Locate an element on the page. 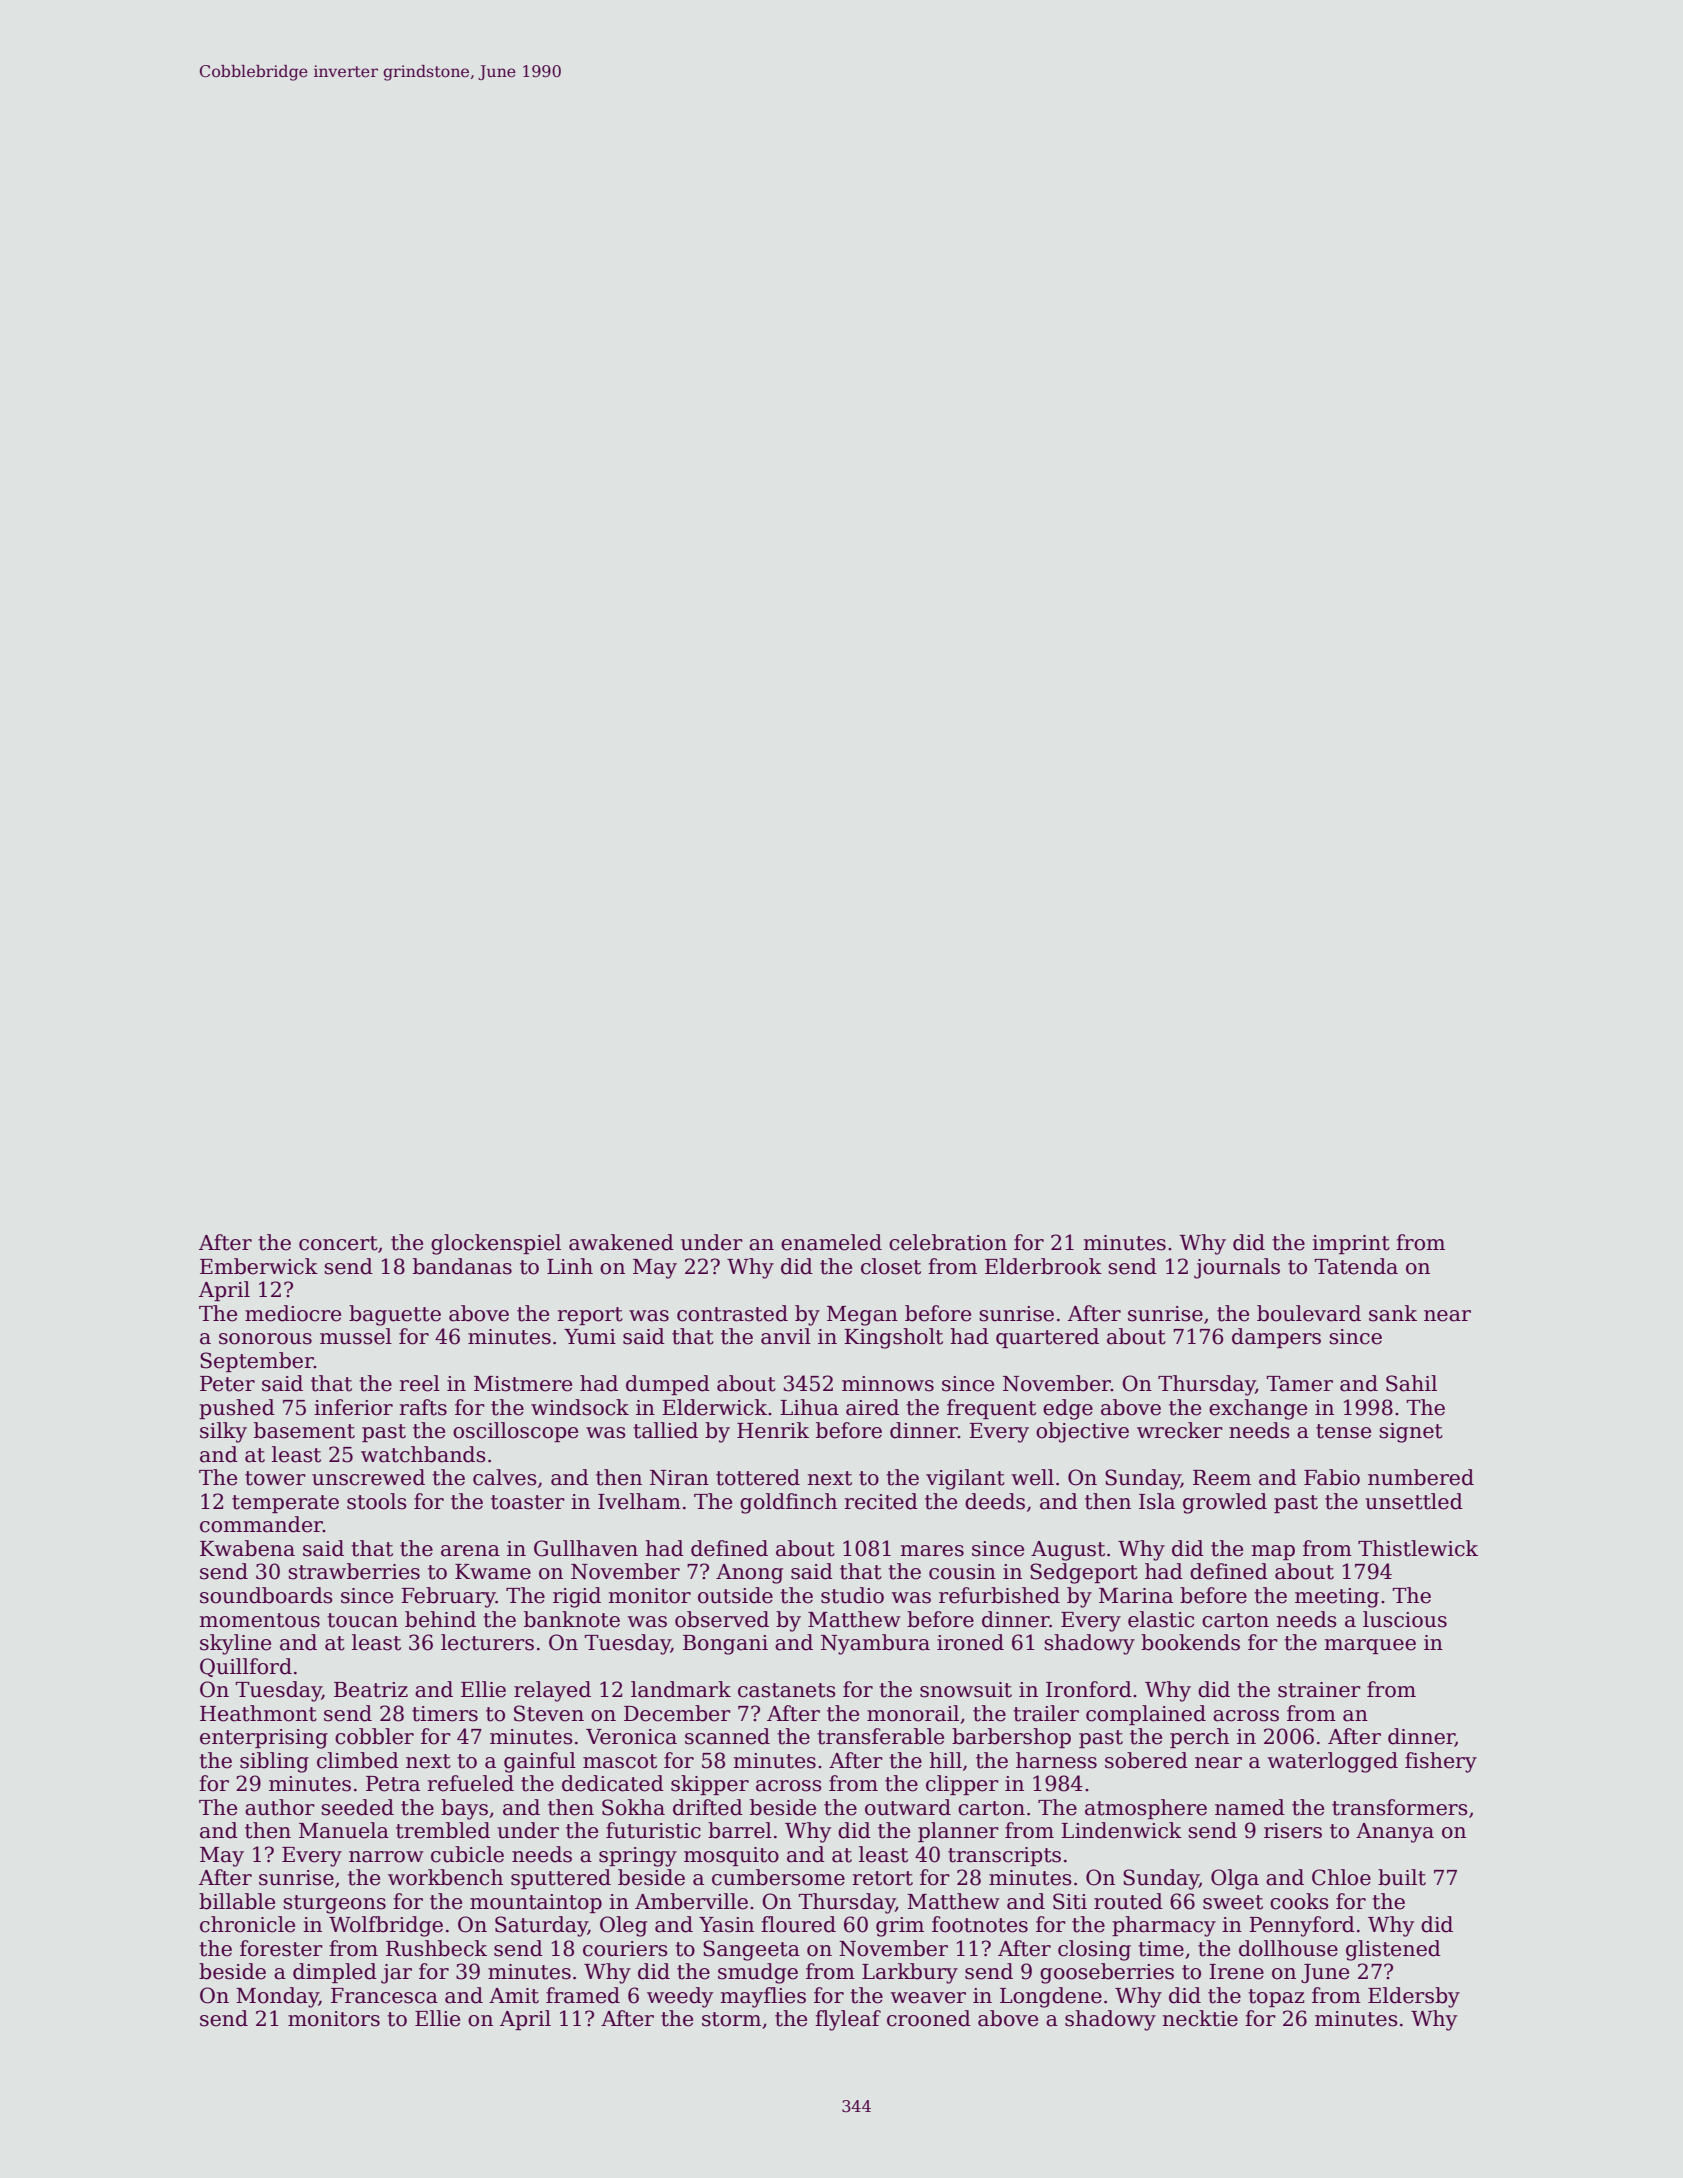 The height and width of the image is (2178, 1683). billable is located at coordinates (237, 1901).
